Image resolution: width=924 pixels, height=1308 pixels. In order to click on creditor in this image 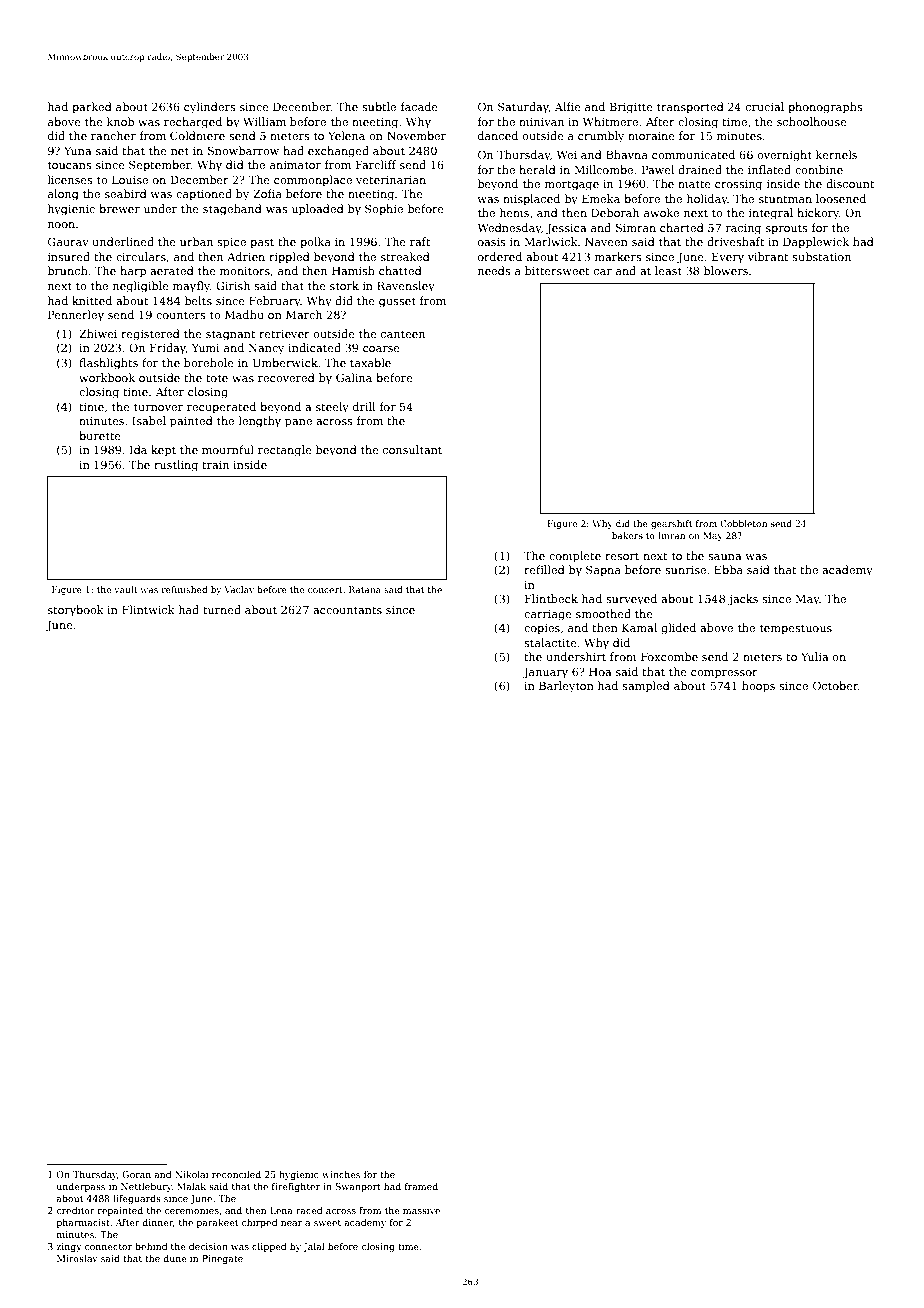, I will do `click(75, 1210)`.
